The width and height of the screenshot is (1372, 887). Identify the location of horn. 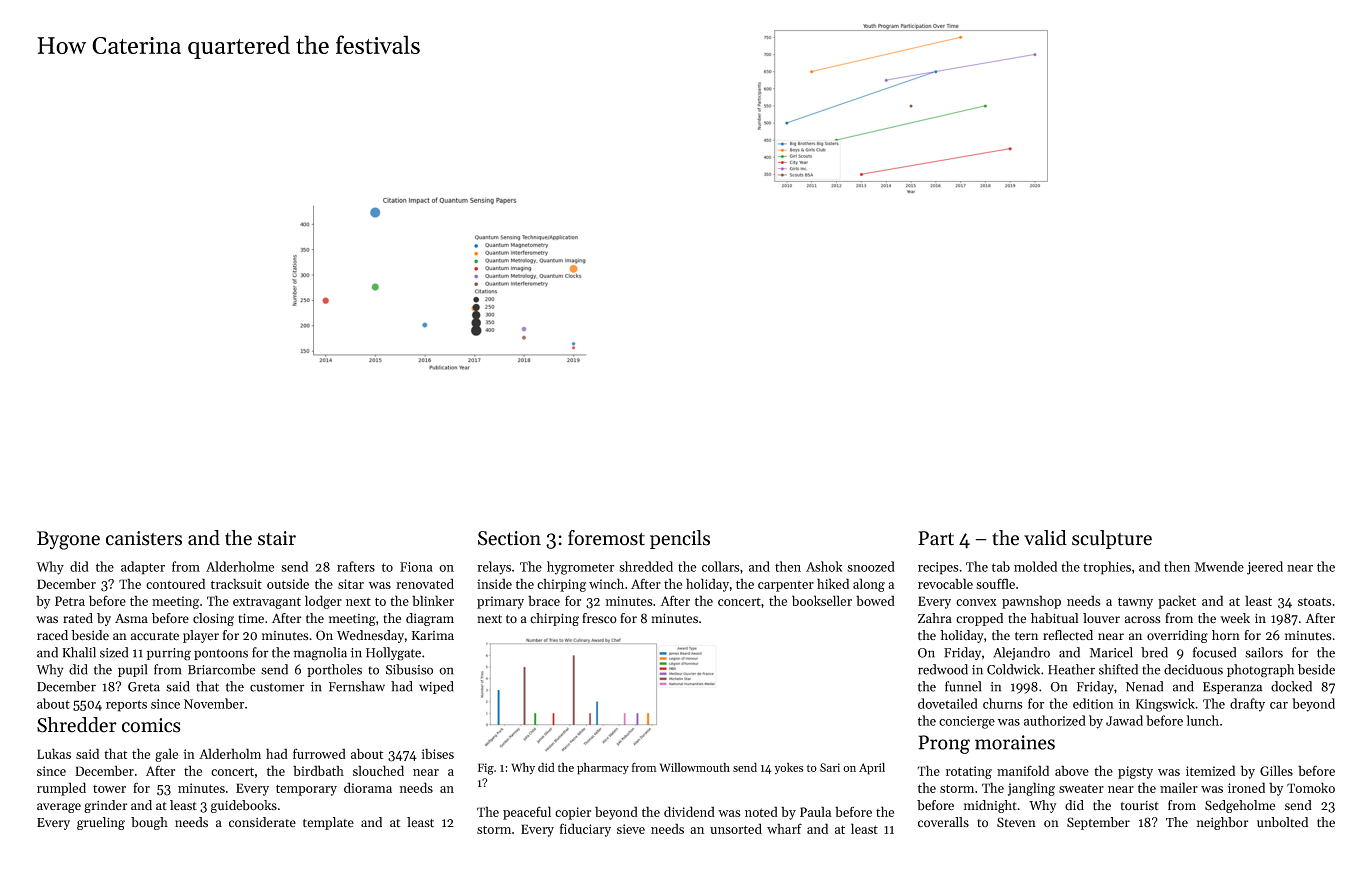
(1226, 635).
